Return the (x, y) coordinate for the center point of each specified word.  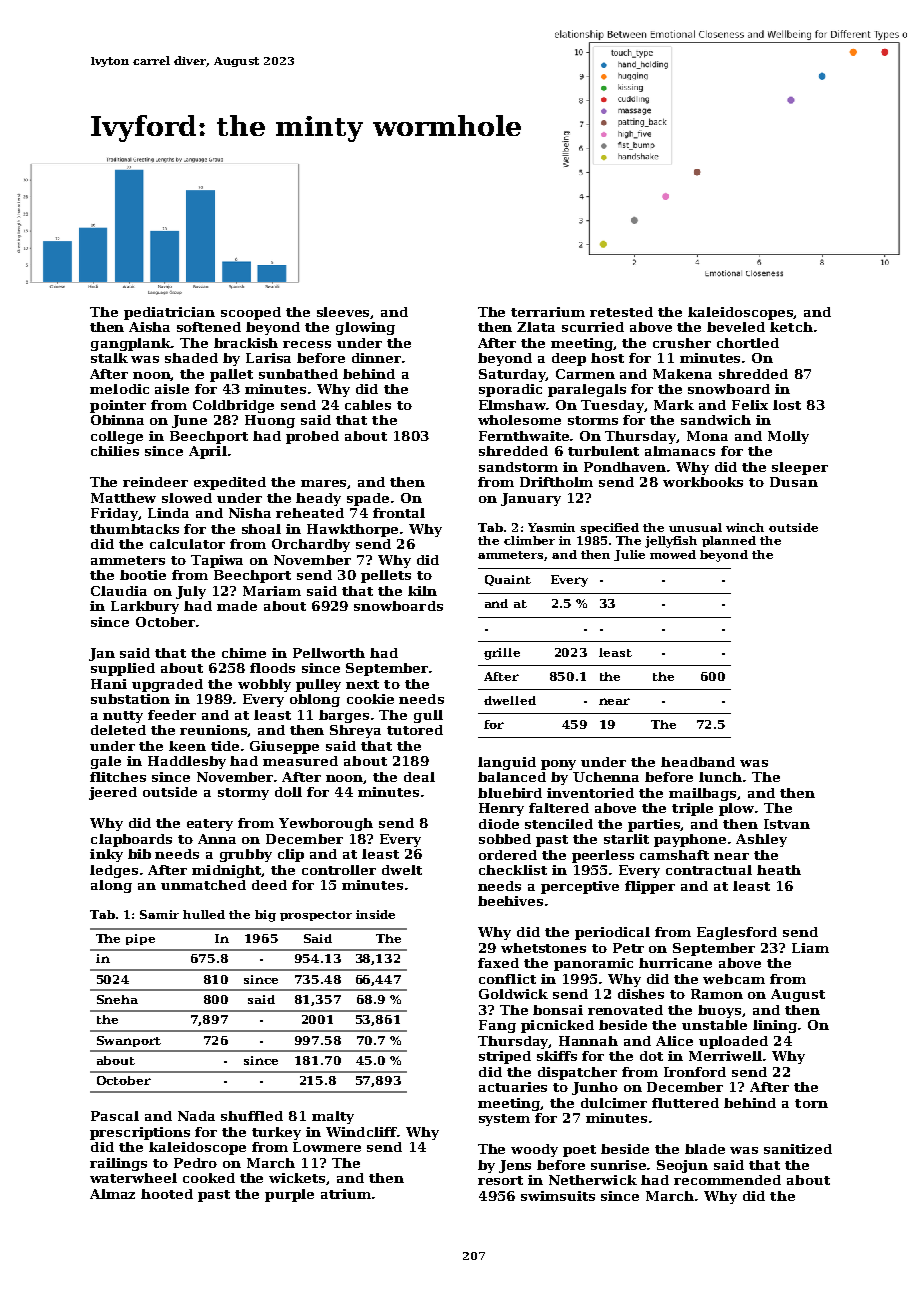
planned (729, 541)
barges (344, 716)
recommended (727, 1180)
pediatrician (169, 313)
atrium (346, 1194)
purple (289, 1195)
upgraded (167, 685)
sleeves (344, 313)
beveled (736, 327)
